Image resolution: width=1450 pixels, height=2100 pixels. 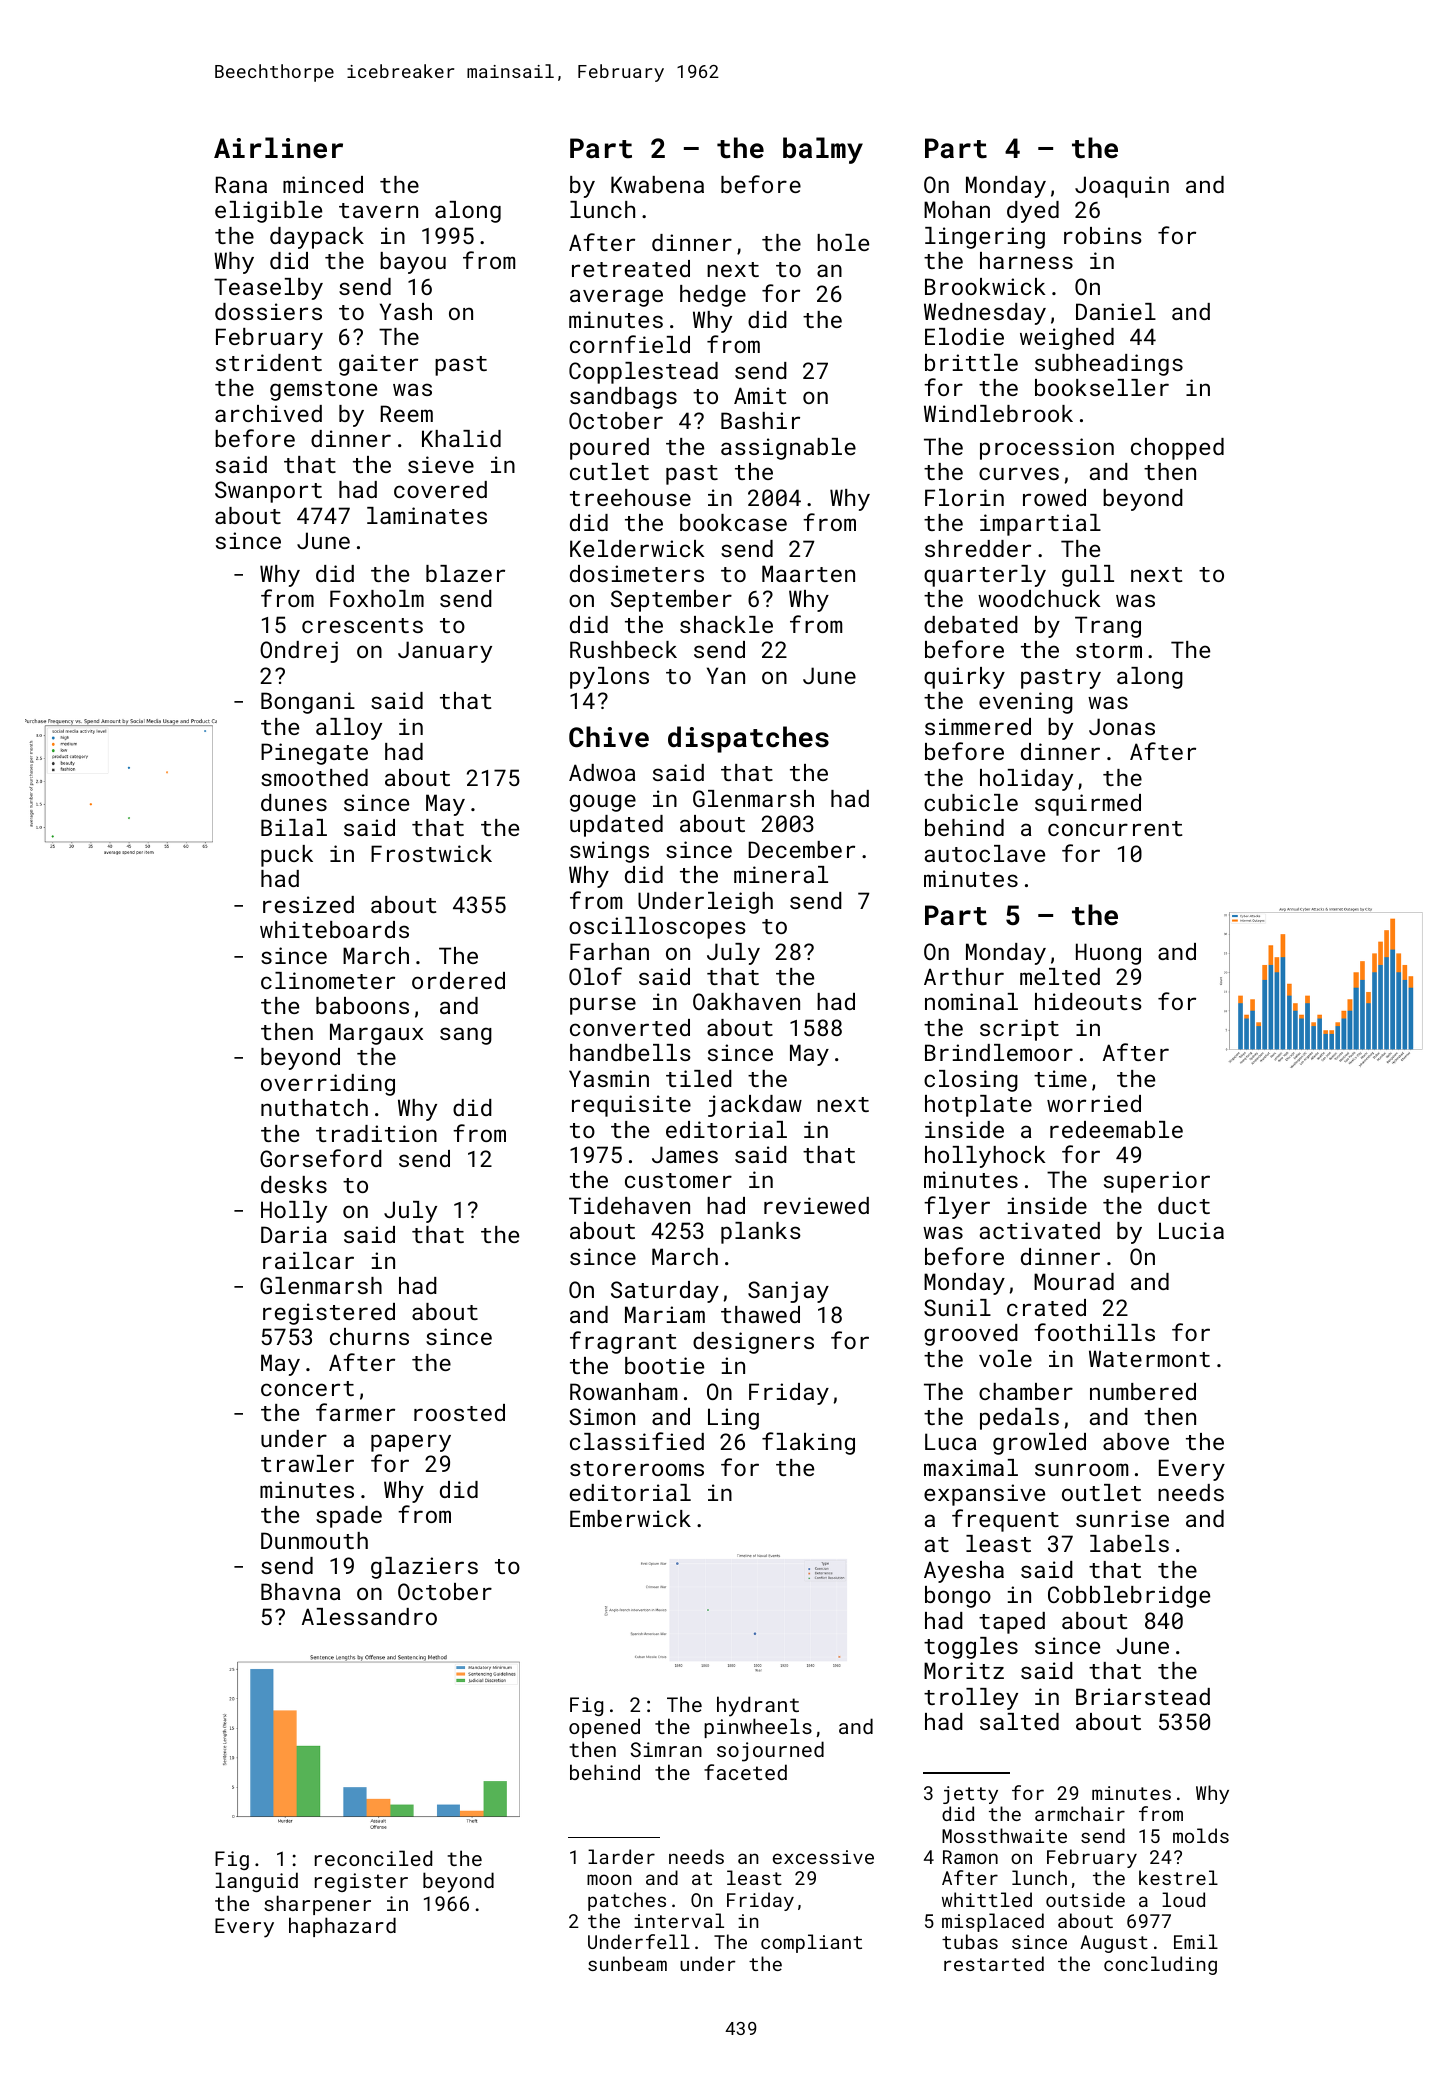 What do you see at coordinates (823, 1857) in the document?
I see `excessive` at bounding box center [823, 1857].
